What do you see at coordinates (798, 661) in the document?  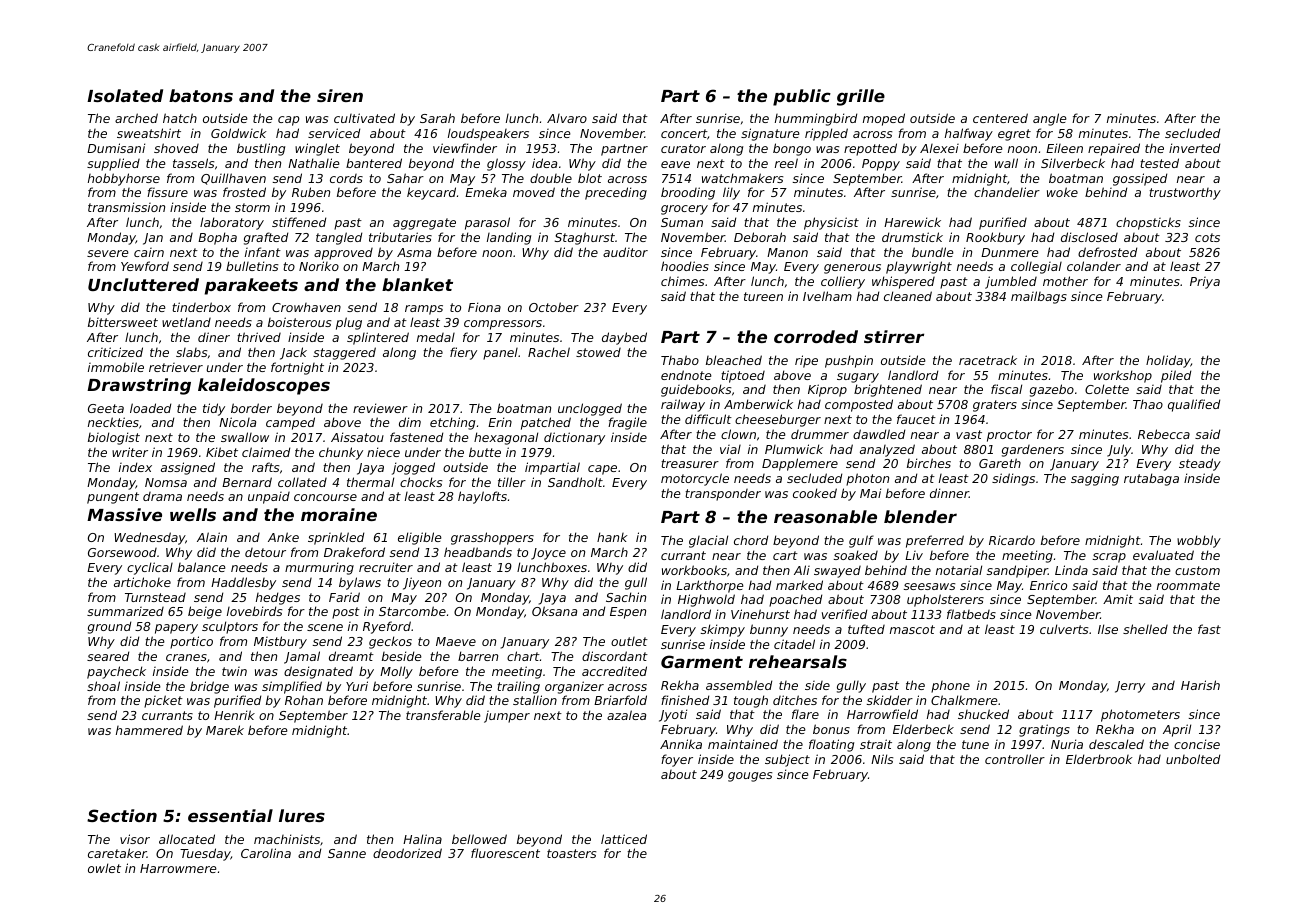 I see `rehearsals` at bounding box center [798, 661].
